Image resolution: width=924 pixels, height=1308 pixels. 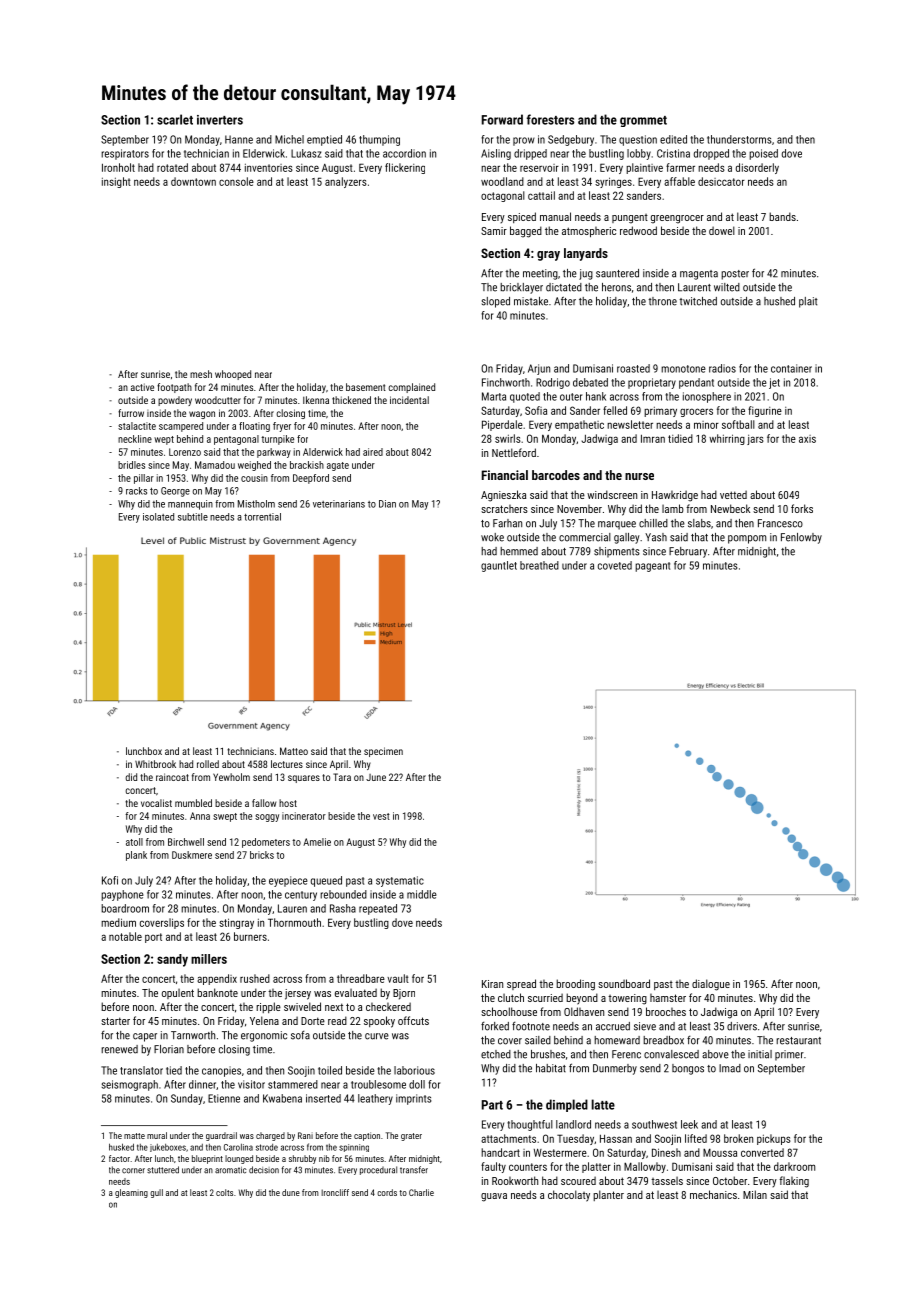 I want to click on question, so click(x=638, y=140).
